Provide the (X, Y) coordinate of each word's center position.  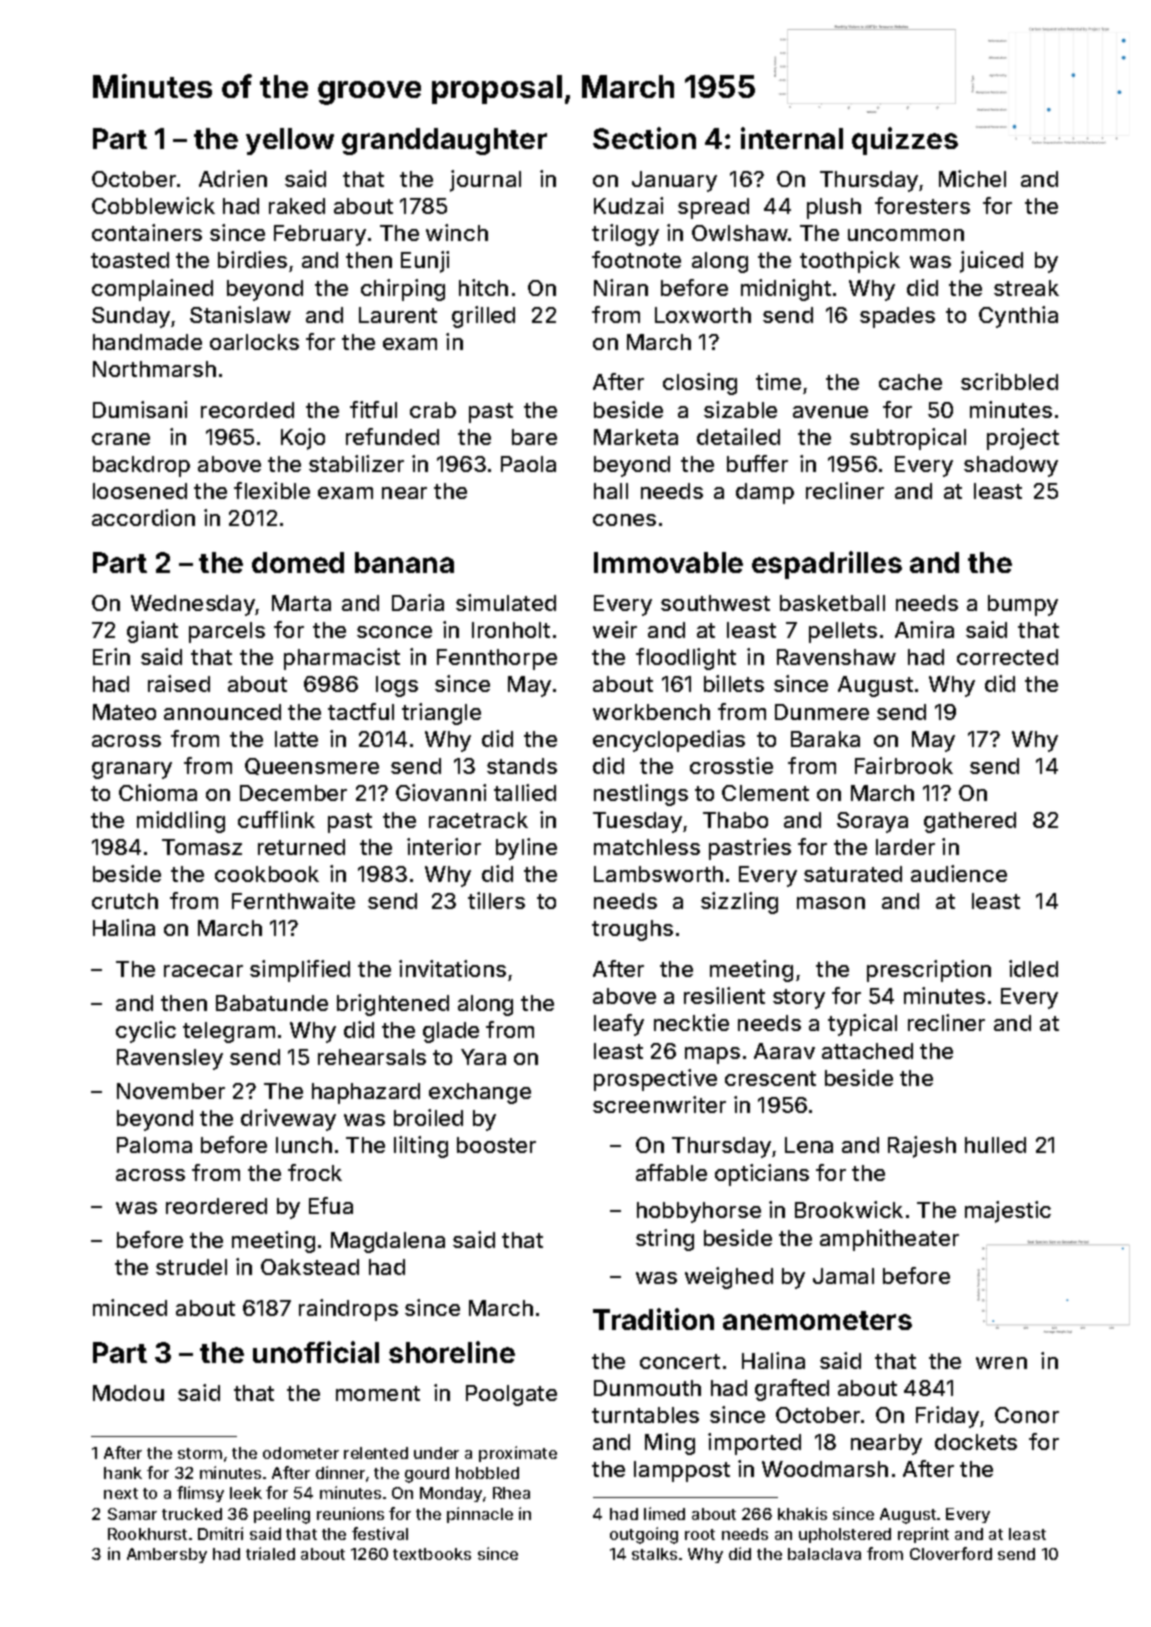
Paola (528, 464)
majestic (1008, 1212)
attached (867, 1051)
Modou (128, 1393)
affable (671, 1172)
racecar (203, 971)
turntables (645, 1415)
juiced (991, 262)
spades (897, 317)
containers (147, 232)
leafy (619, 1025)
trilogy (625, 235)
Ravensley (170, 1059)
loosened (140, 491)
